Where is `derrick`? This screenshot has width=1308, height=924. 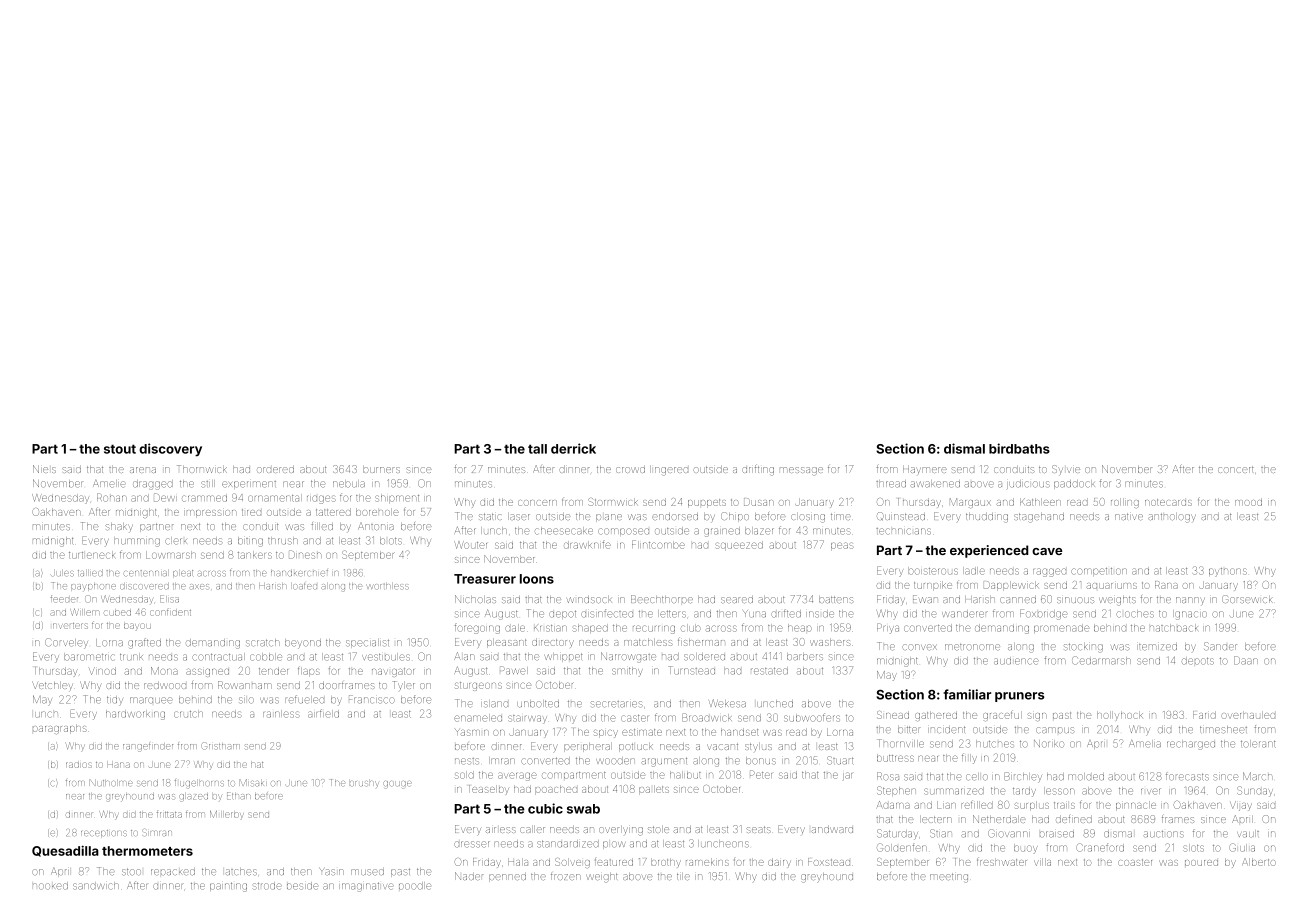
derrick is located at coordinates (573, 448).
